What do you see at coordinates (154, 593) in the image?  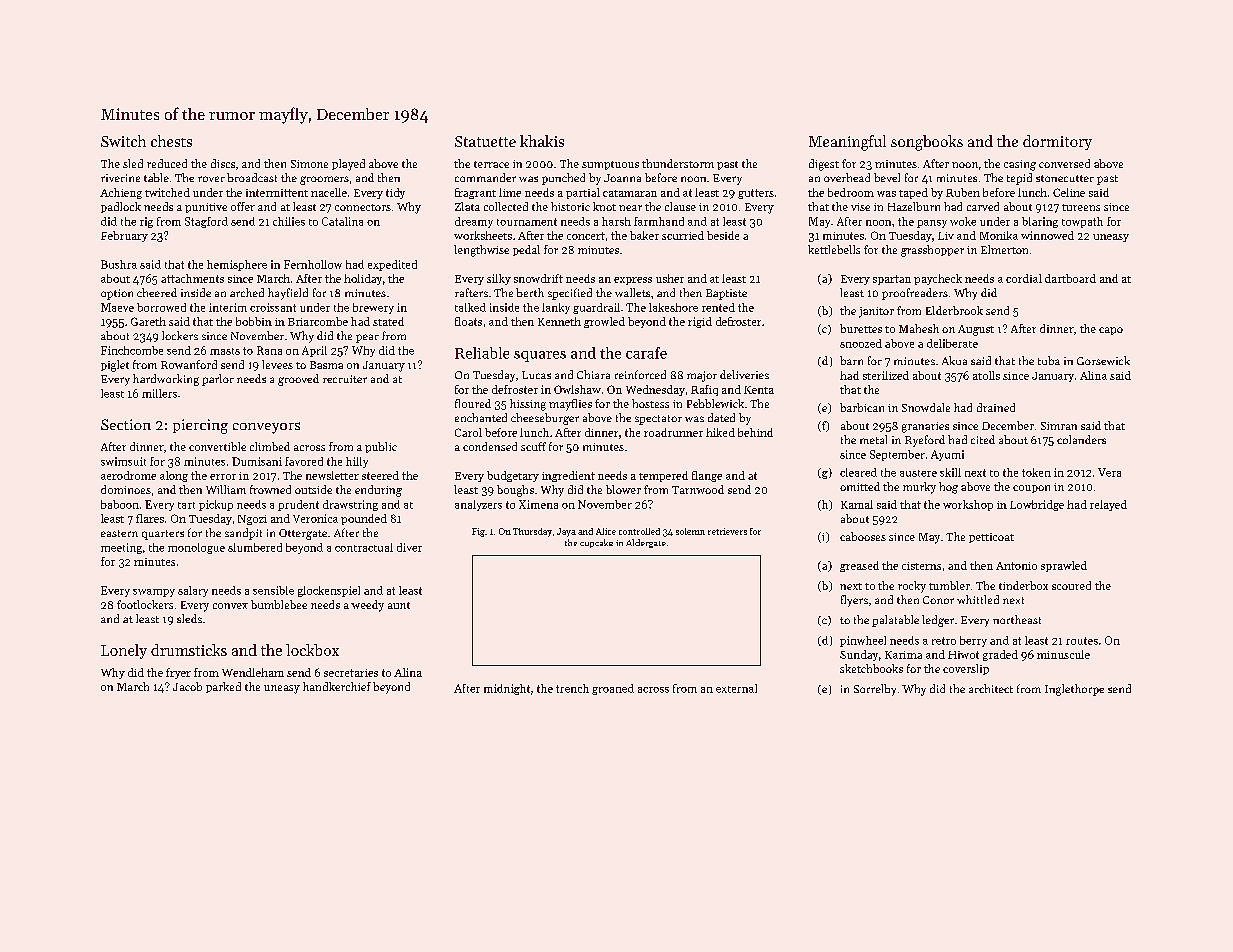 I see `swampy` at bounding box center [154, 593].
